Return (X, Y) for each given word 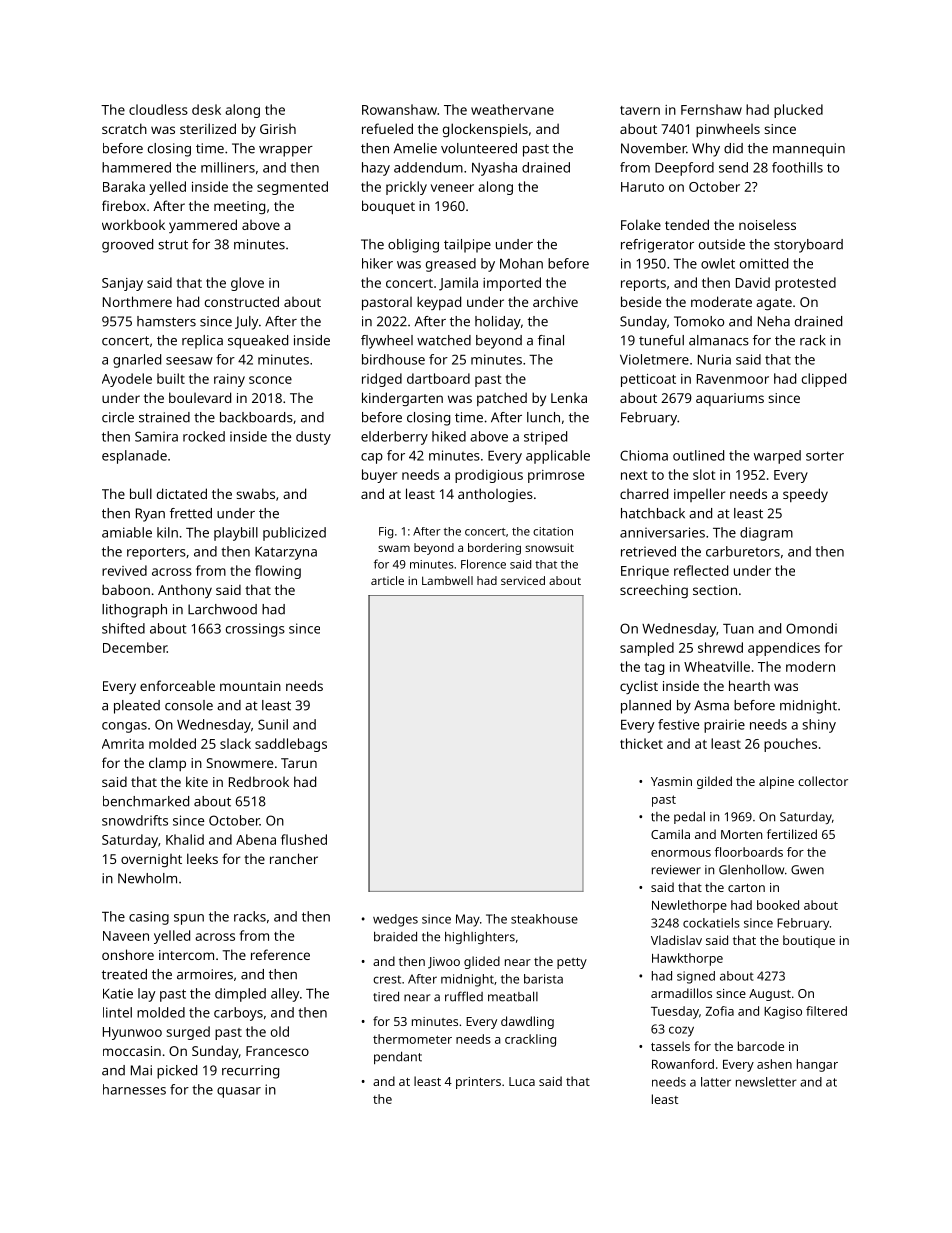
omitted (764, 263)
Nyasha (494, 169)
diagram (766, 534)
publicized (294, 534)
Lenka (569, 398)
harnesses (134, 1089)
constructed (242, 301)
